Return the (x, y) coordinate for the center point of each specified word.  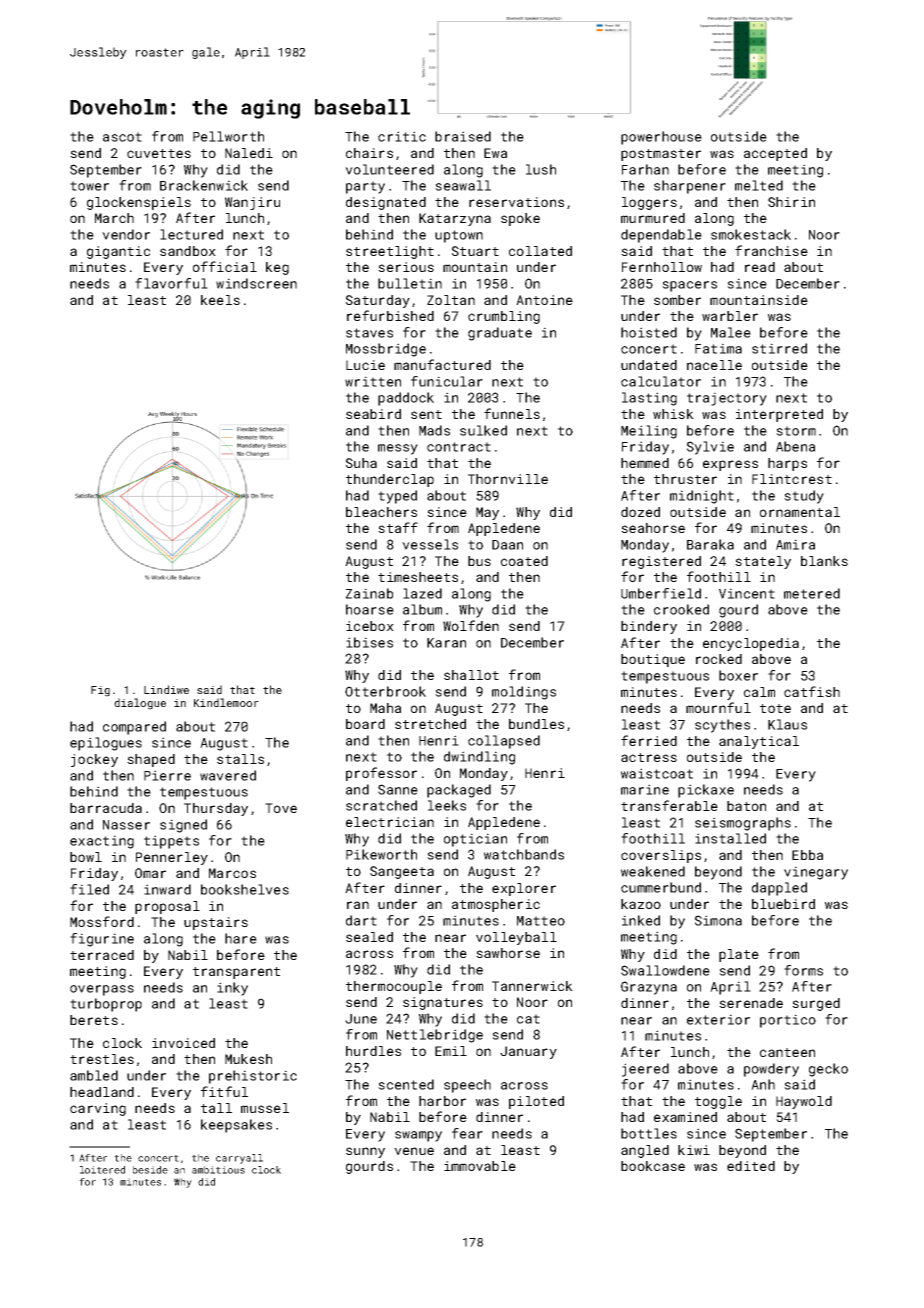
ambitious (218, 1170)
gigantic (118, 252)
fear (467, 1133)
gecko (828, 1070)
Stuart (475, 251)
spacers (689, 286)
